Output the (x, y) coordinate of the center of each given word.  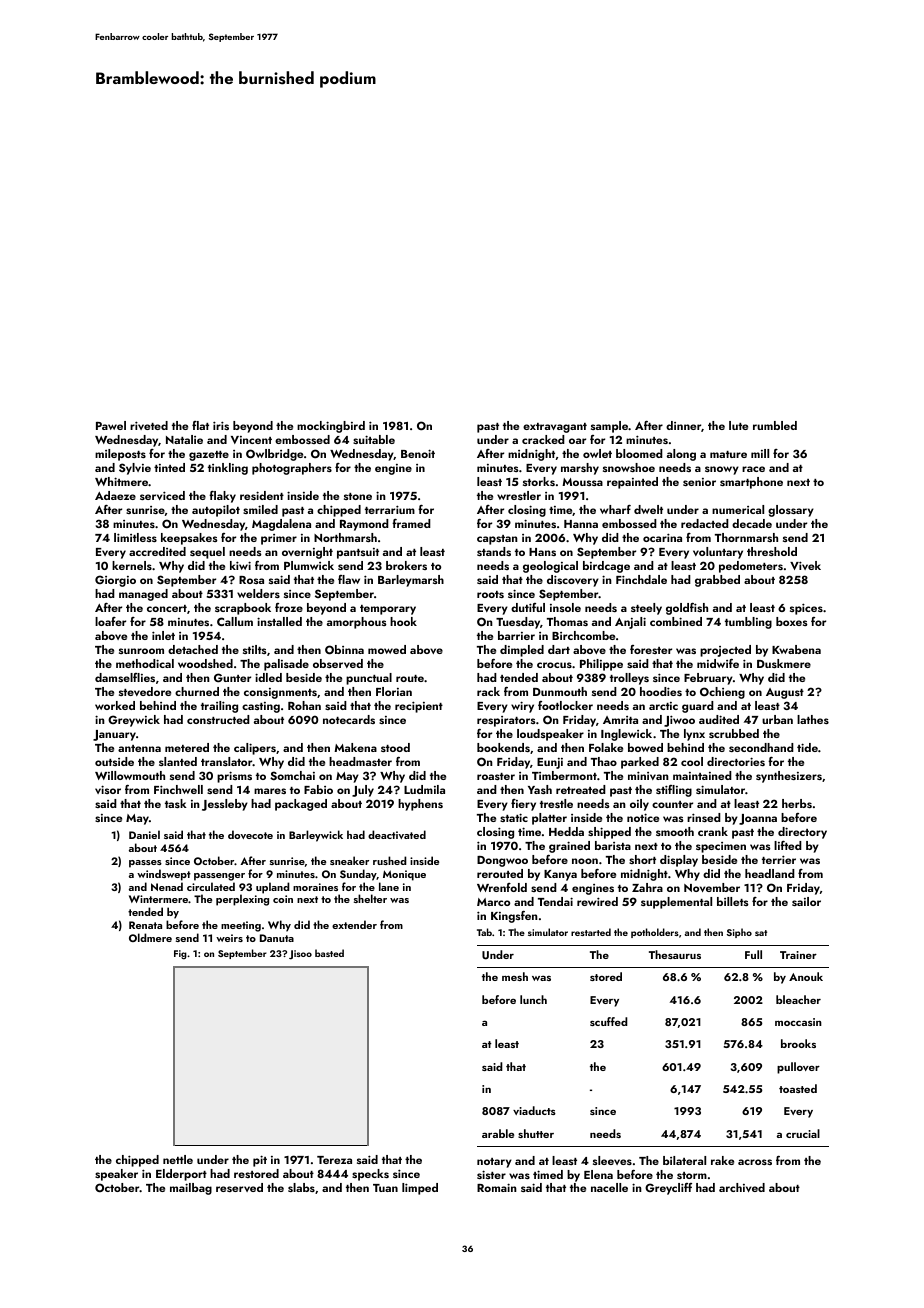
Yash (540, 789)
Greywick (134, 721)
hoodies (661, 691)
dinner (683, 425)
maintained (702, 775)
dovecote (250, 834)
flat (200, 425)
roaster (496, 776)
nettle (178, 1159)
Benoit (418, 453)
